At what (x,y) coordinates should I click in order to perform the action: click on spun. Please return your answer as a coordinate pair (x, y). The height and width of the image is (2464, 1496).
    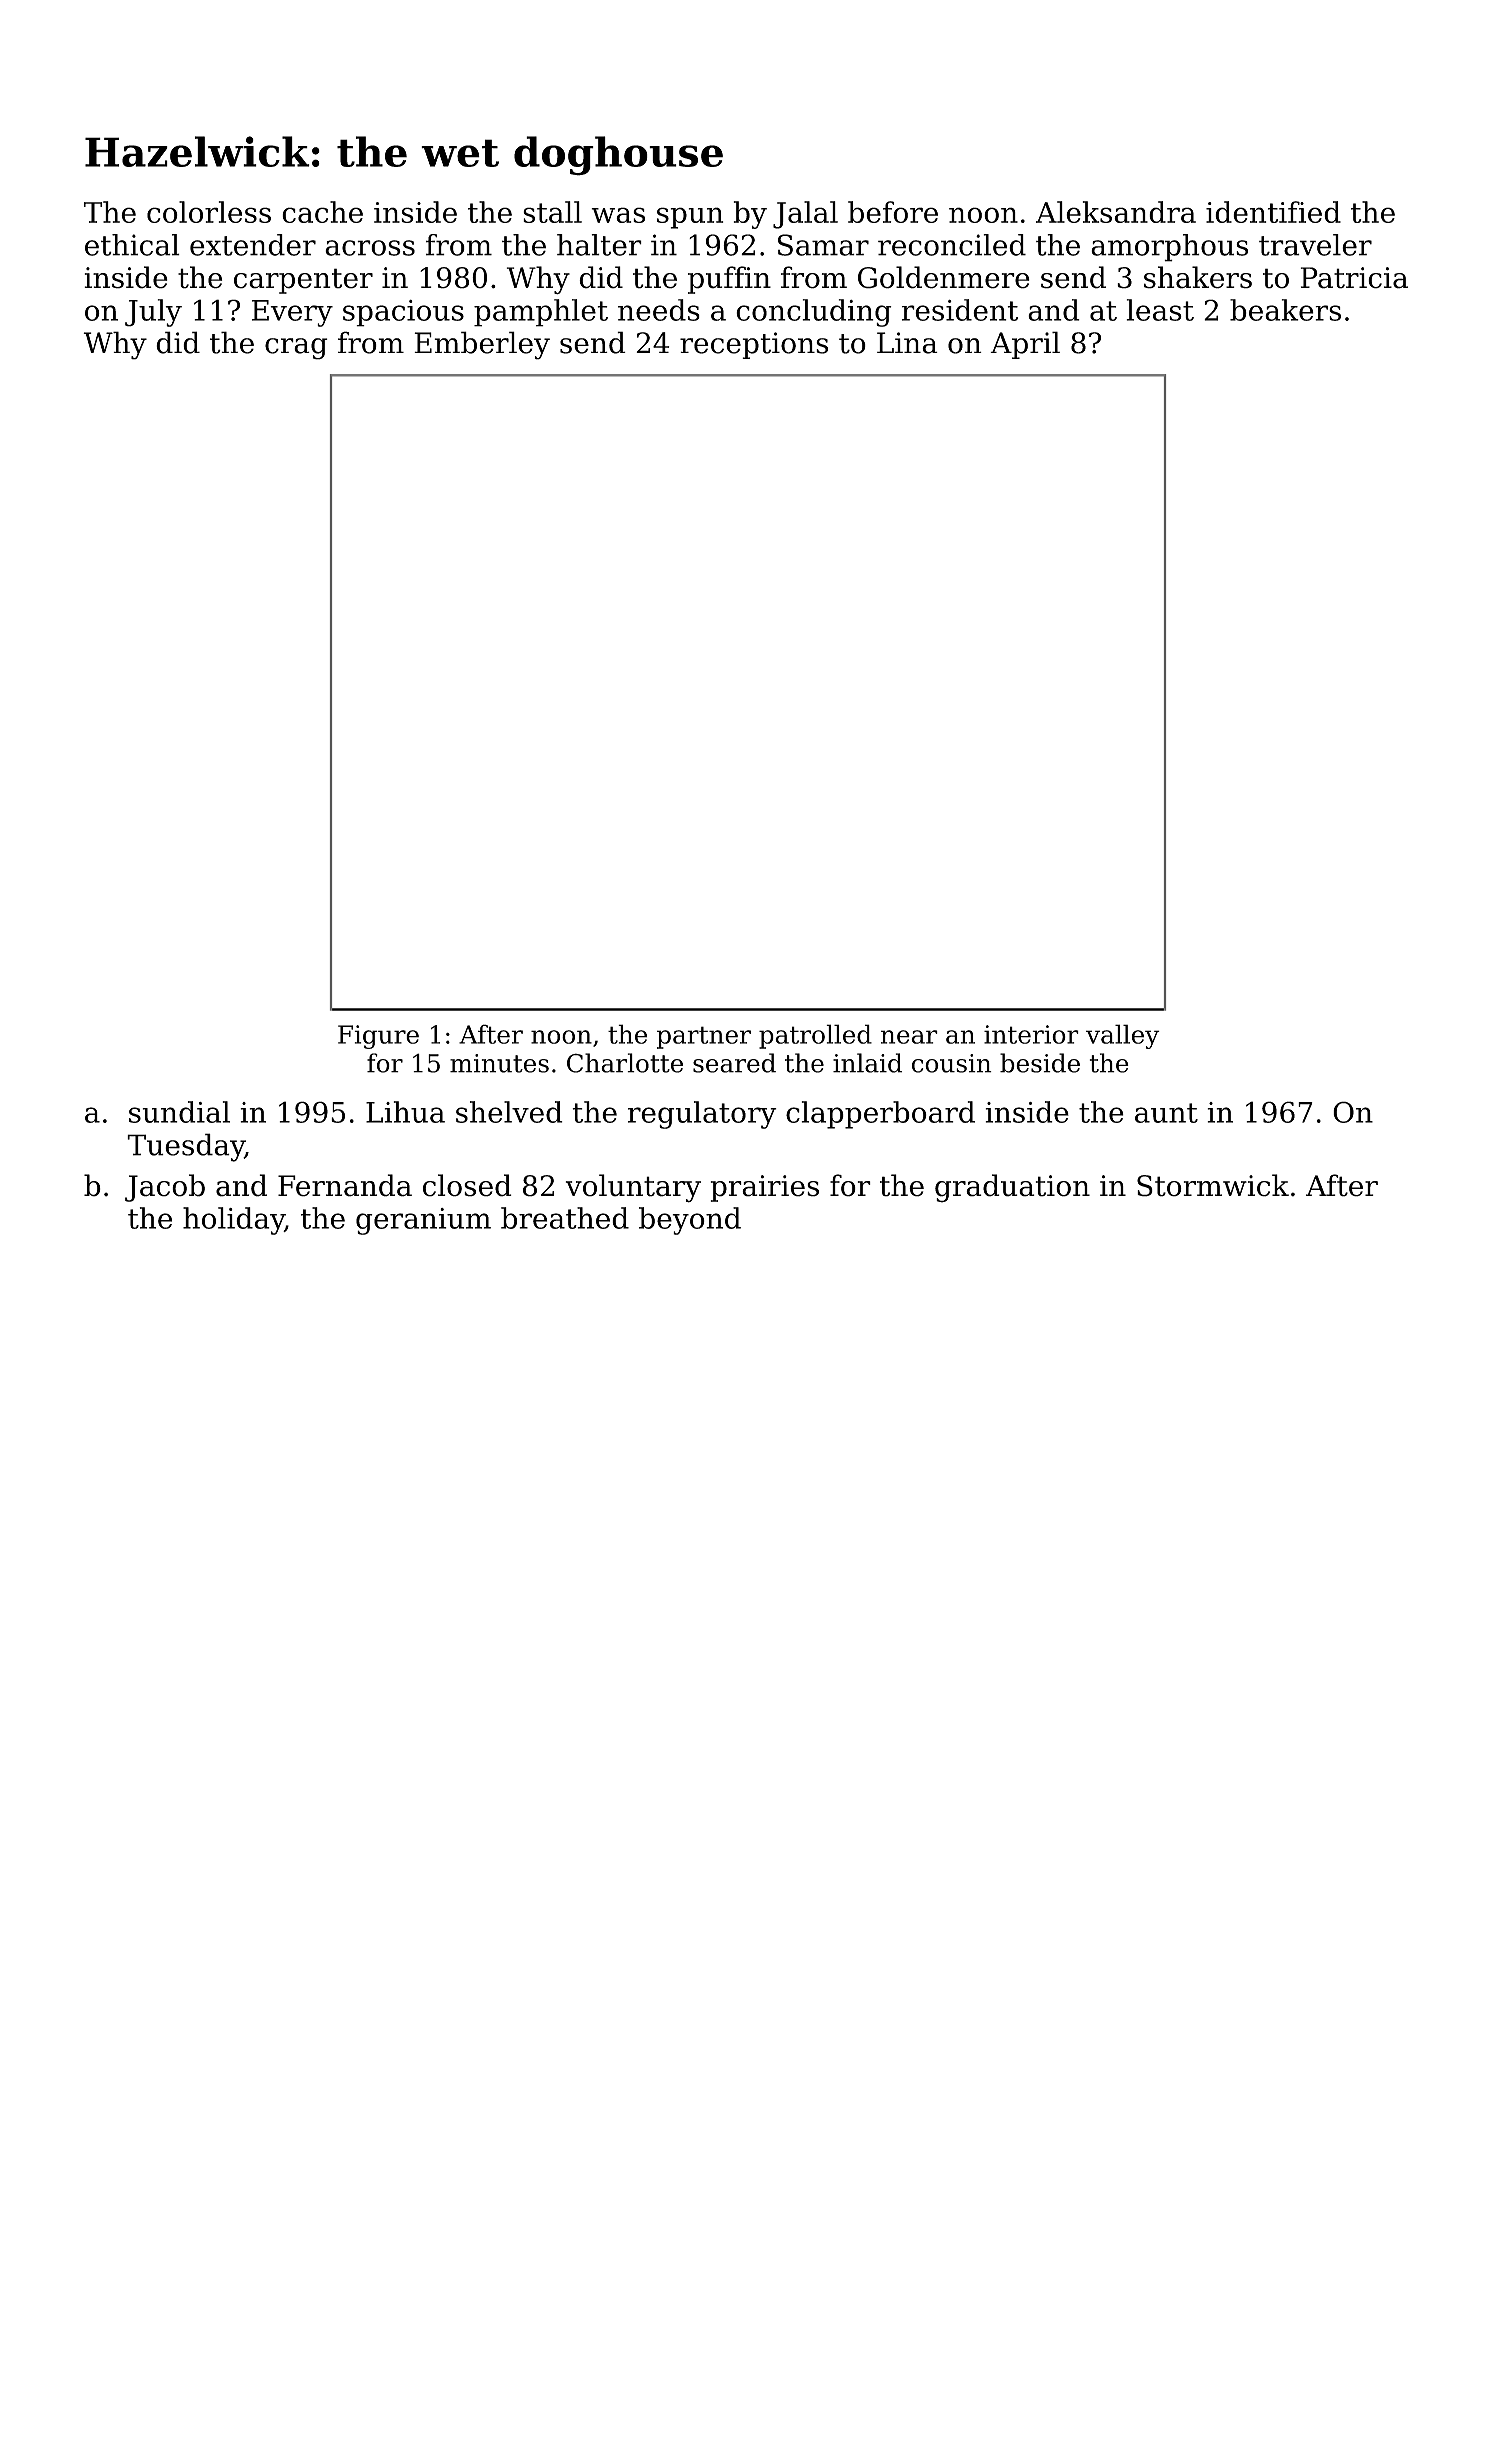
    Looking at the image, I should click on (690, 218).
